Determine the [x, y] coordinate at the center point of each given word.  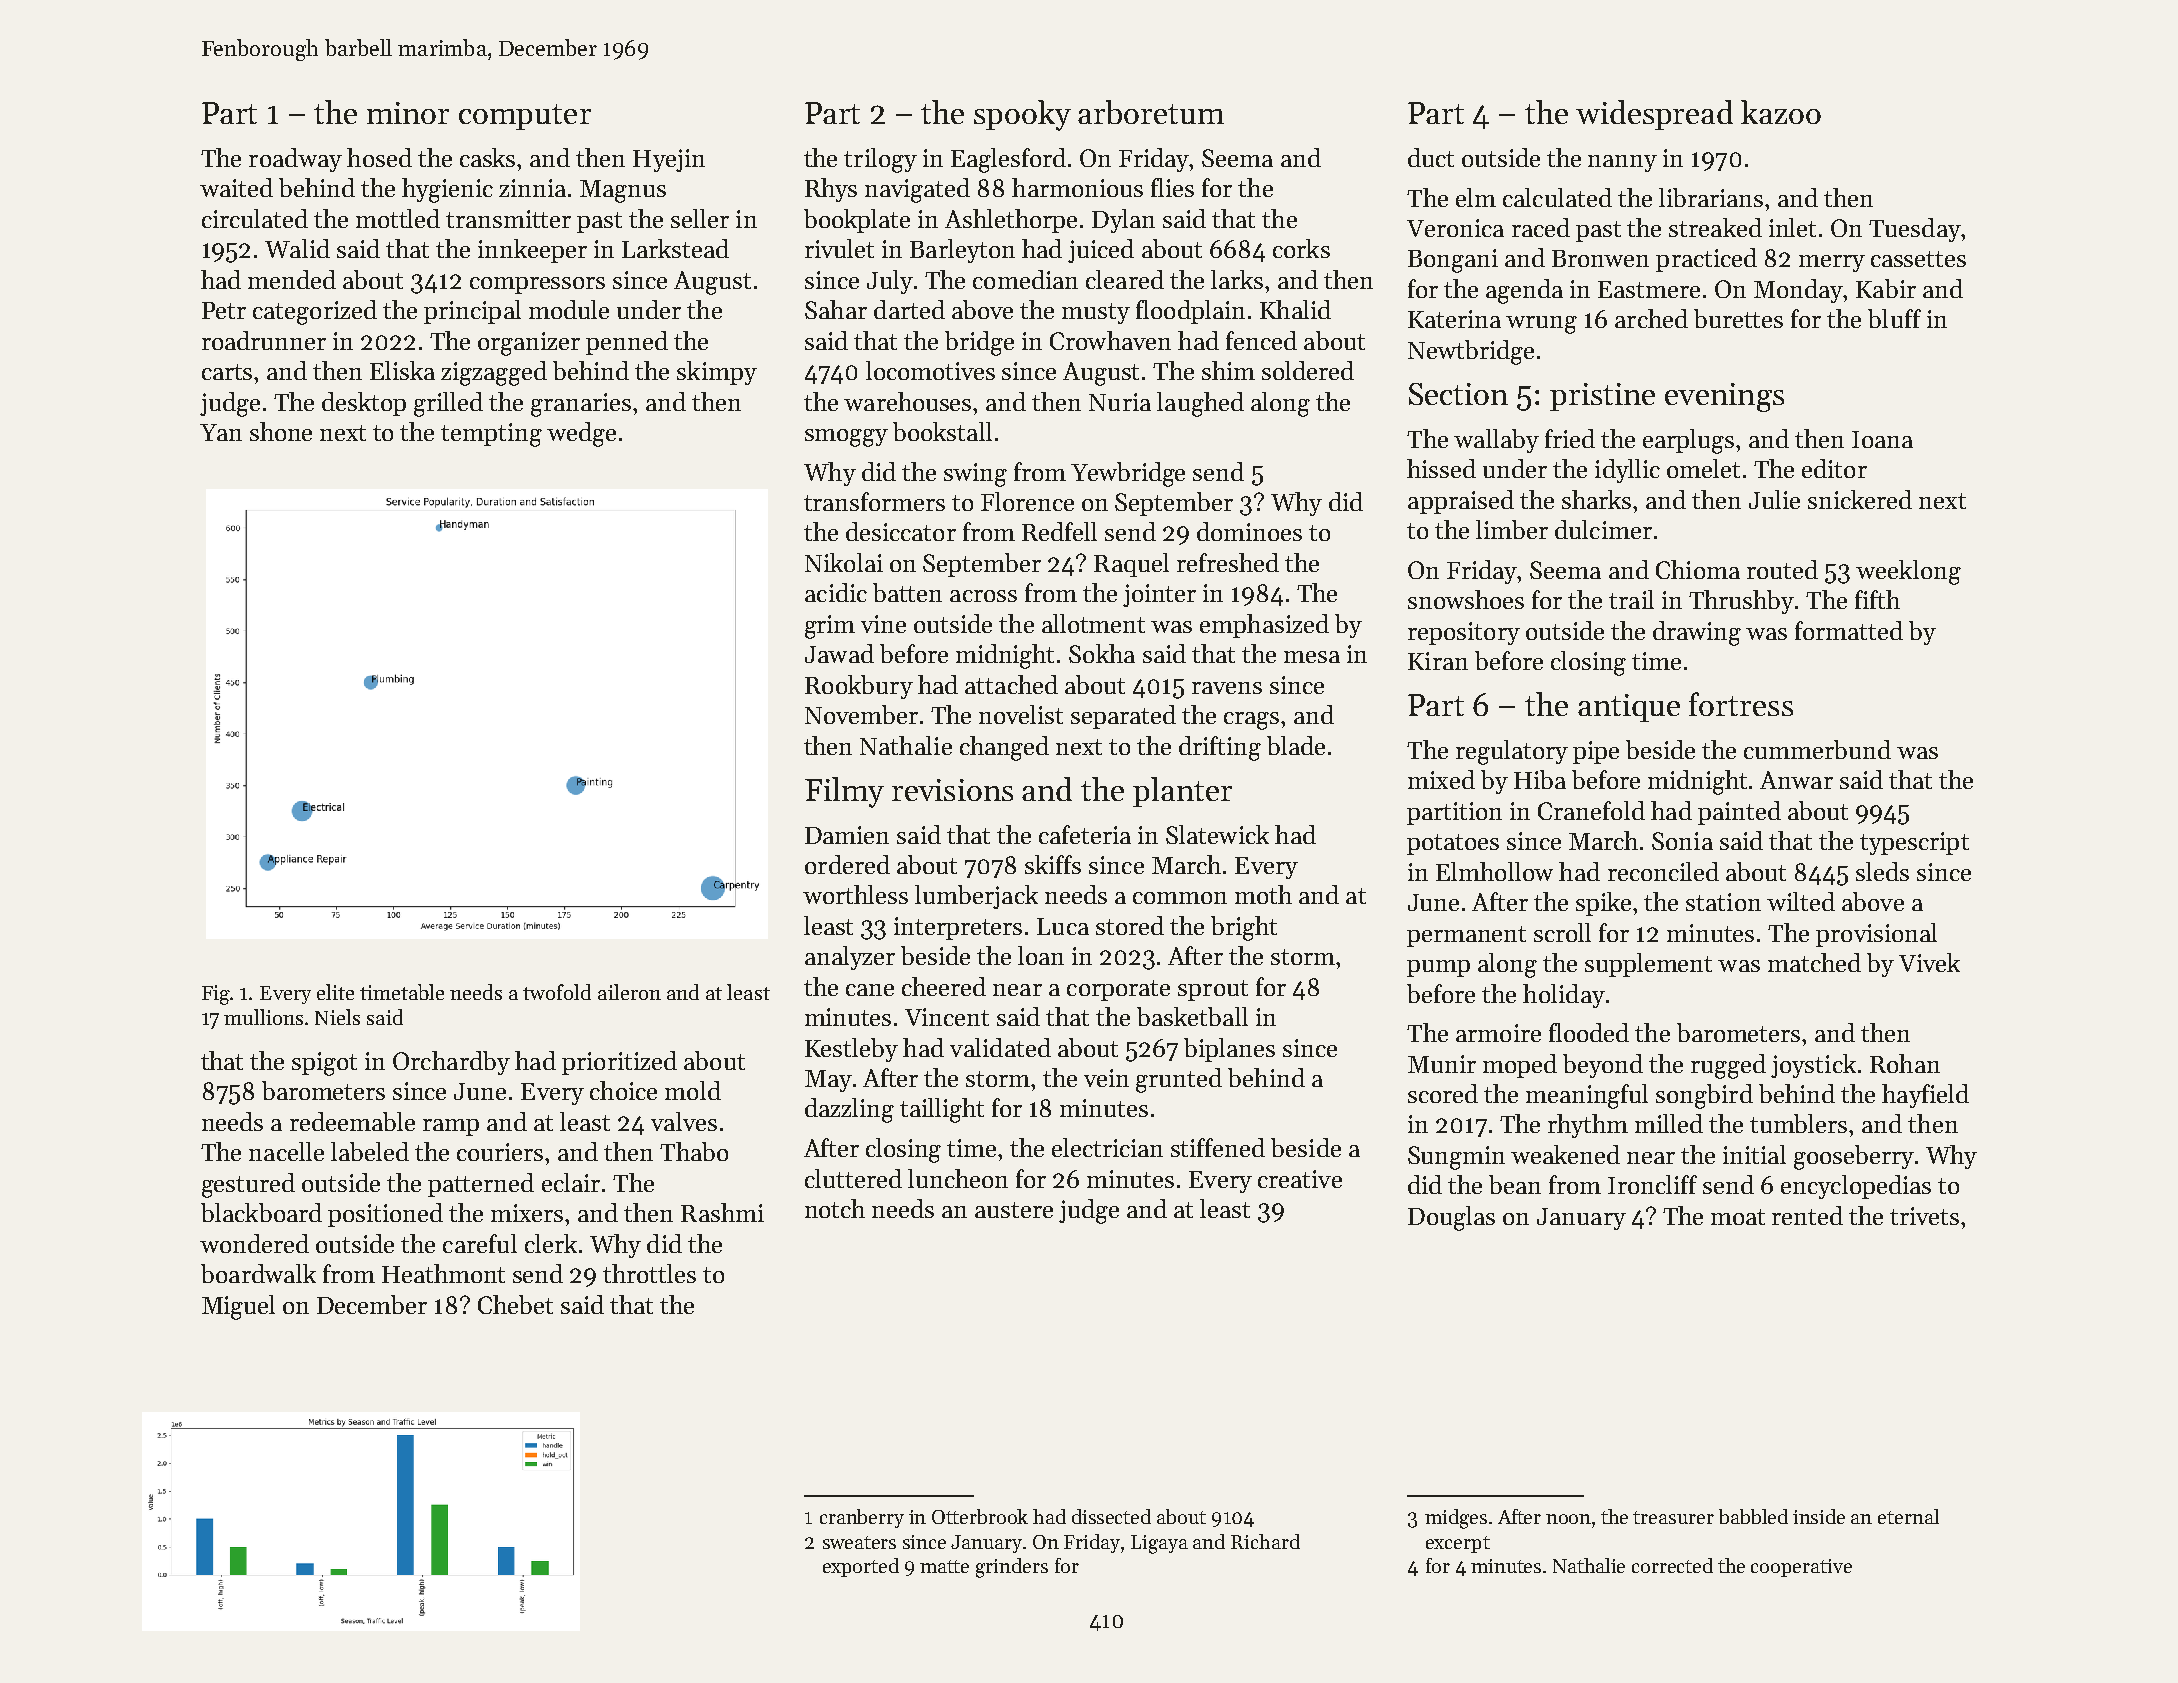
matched [1814, 962]
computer [525, 117]
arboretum [1151, 112]
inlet [1792, 227]
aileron [629, 992]
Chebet [515, 1304]
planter [1182, 792]
